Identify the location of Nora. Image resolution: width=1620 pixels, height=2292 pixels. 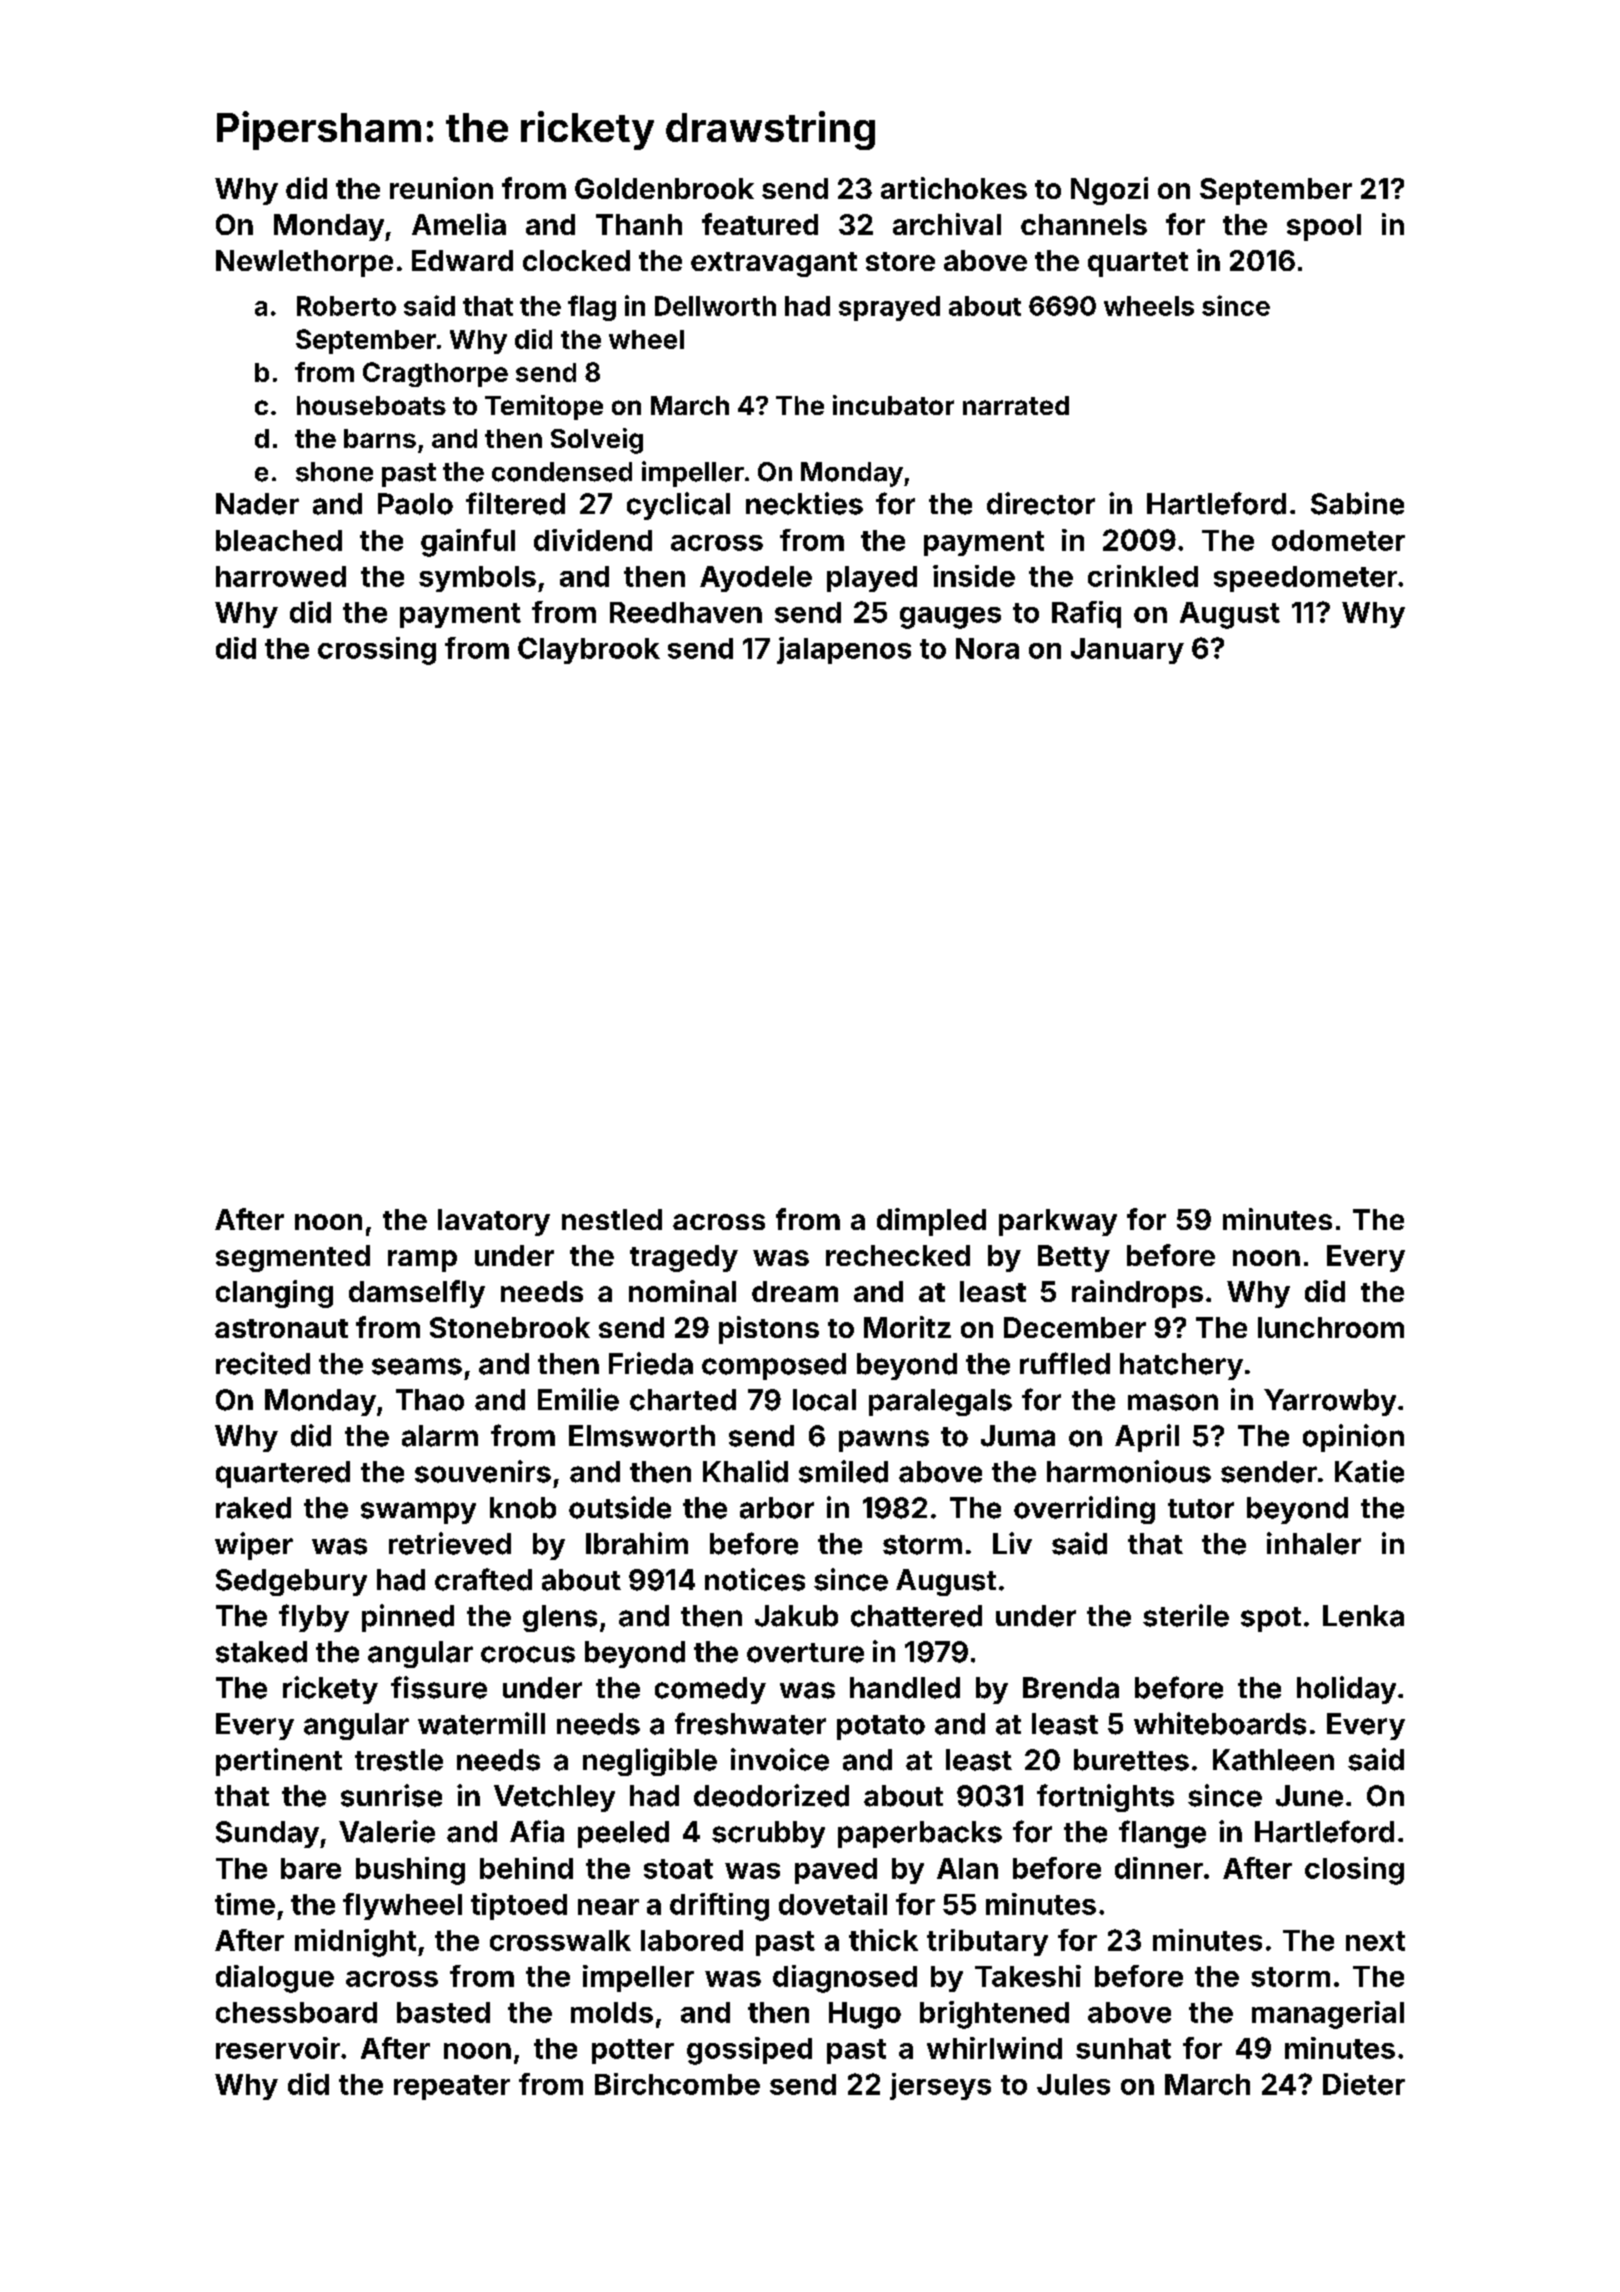
(987, 648).
